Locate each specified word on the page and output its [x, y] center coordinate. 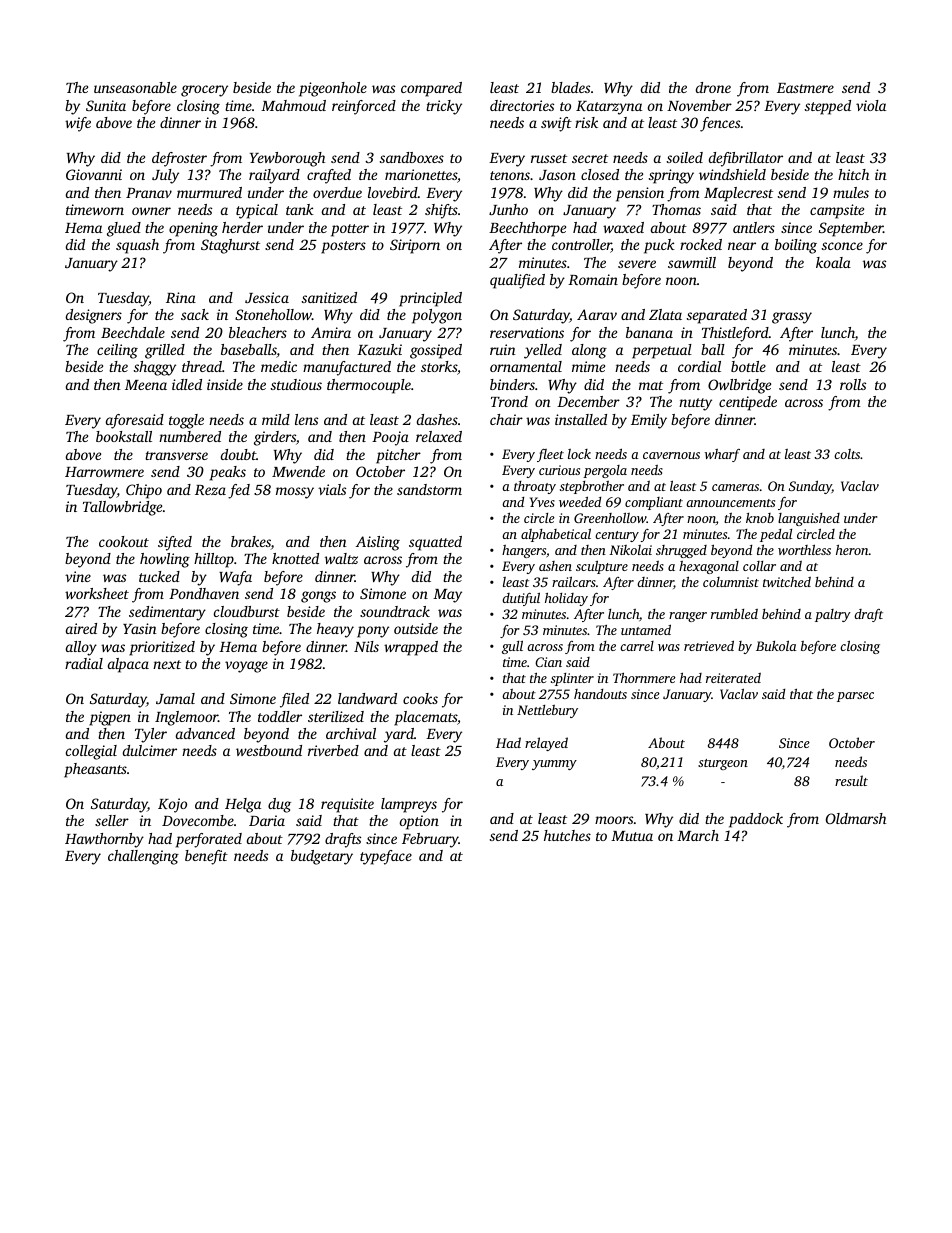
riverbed [333, 750]
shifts [441, 211]
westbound [269, 750]
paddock [756, 820]
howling [165, 560]
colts [847, 454]
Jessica [267, 297]
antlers [754, 227]
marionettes [421, 174]
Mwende [298, 471]
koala [833, 262]
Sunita [106, 105]
